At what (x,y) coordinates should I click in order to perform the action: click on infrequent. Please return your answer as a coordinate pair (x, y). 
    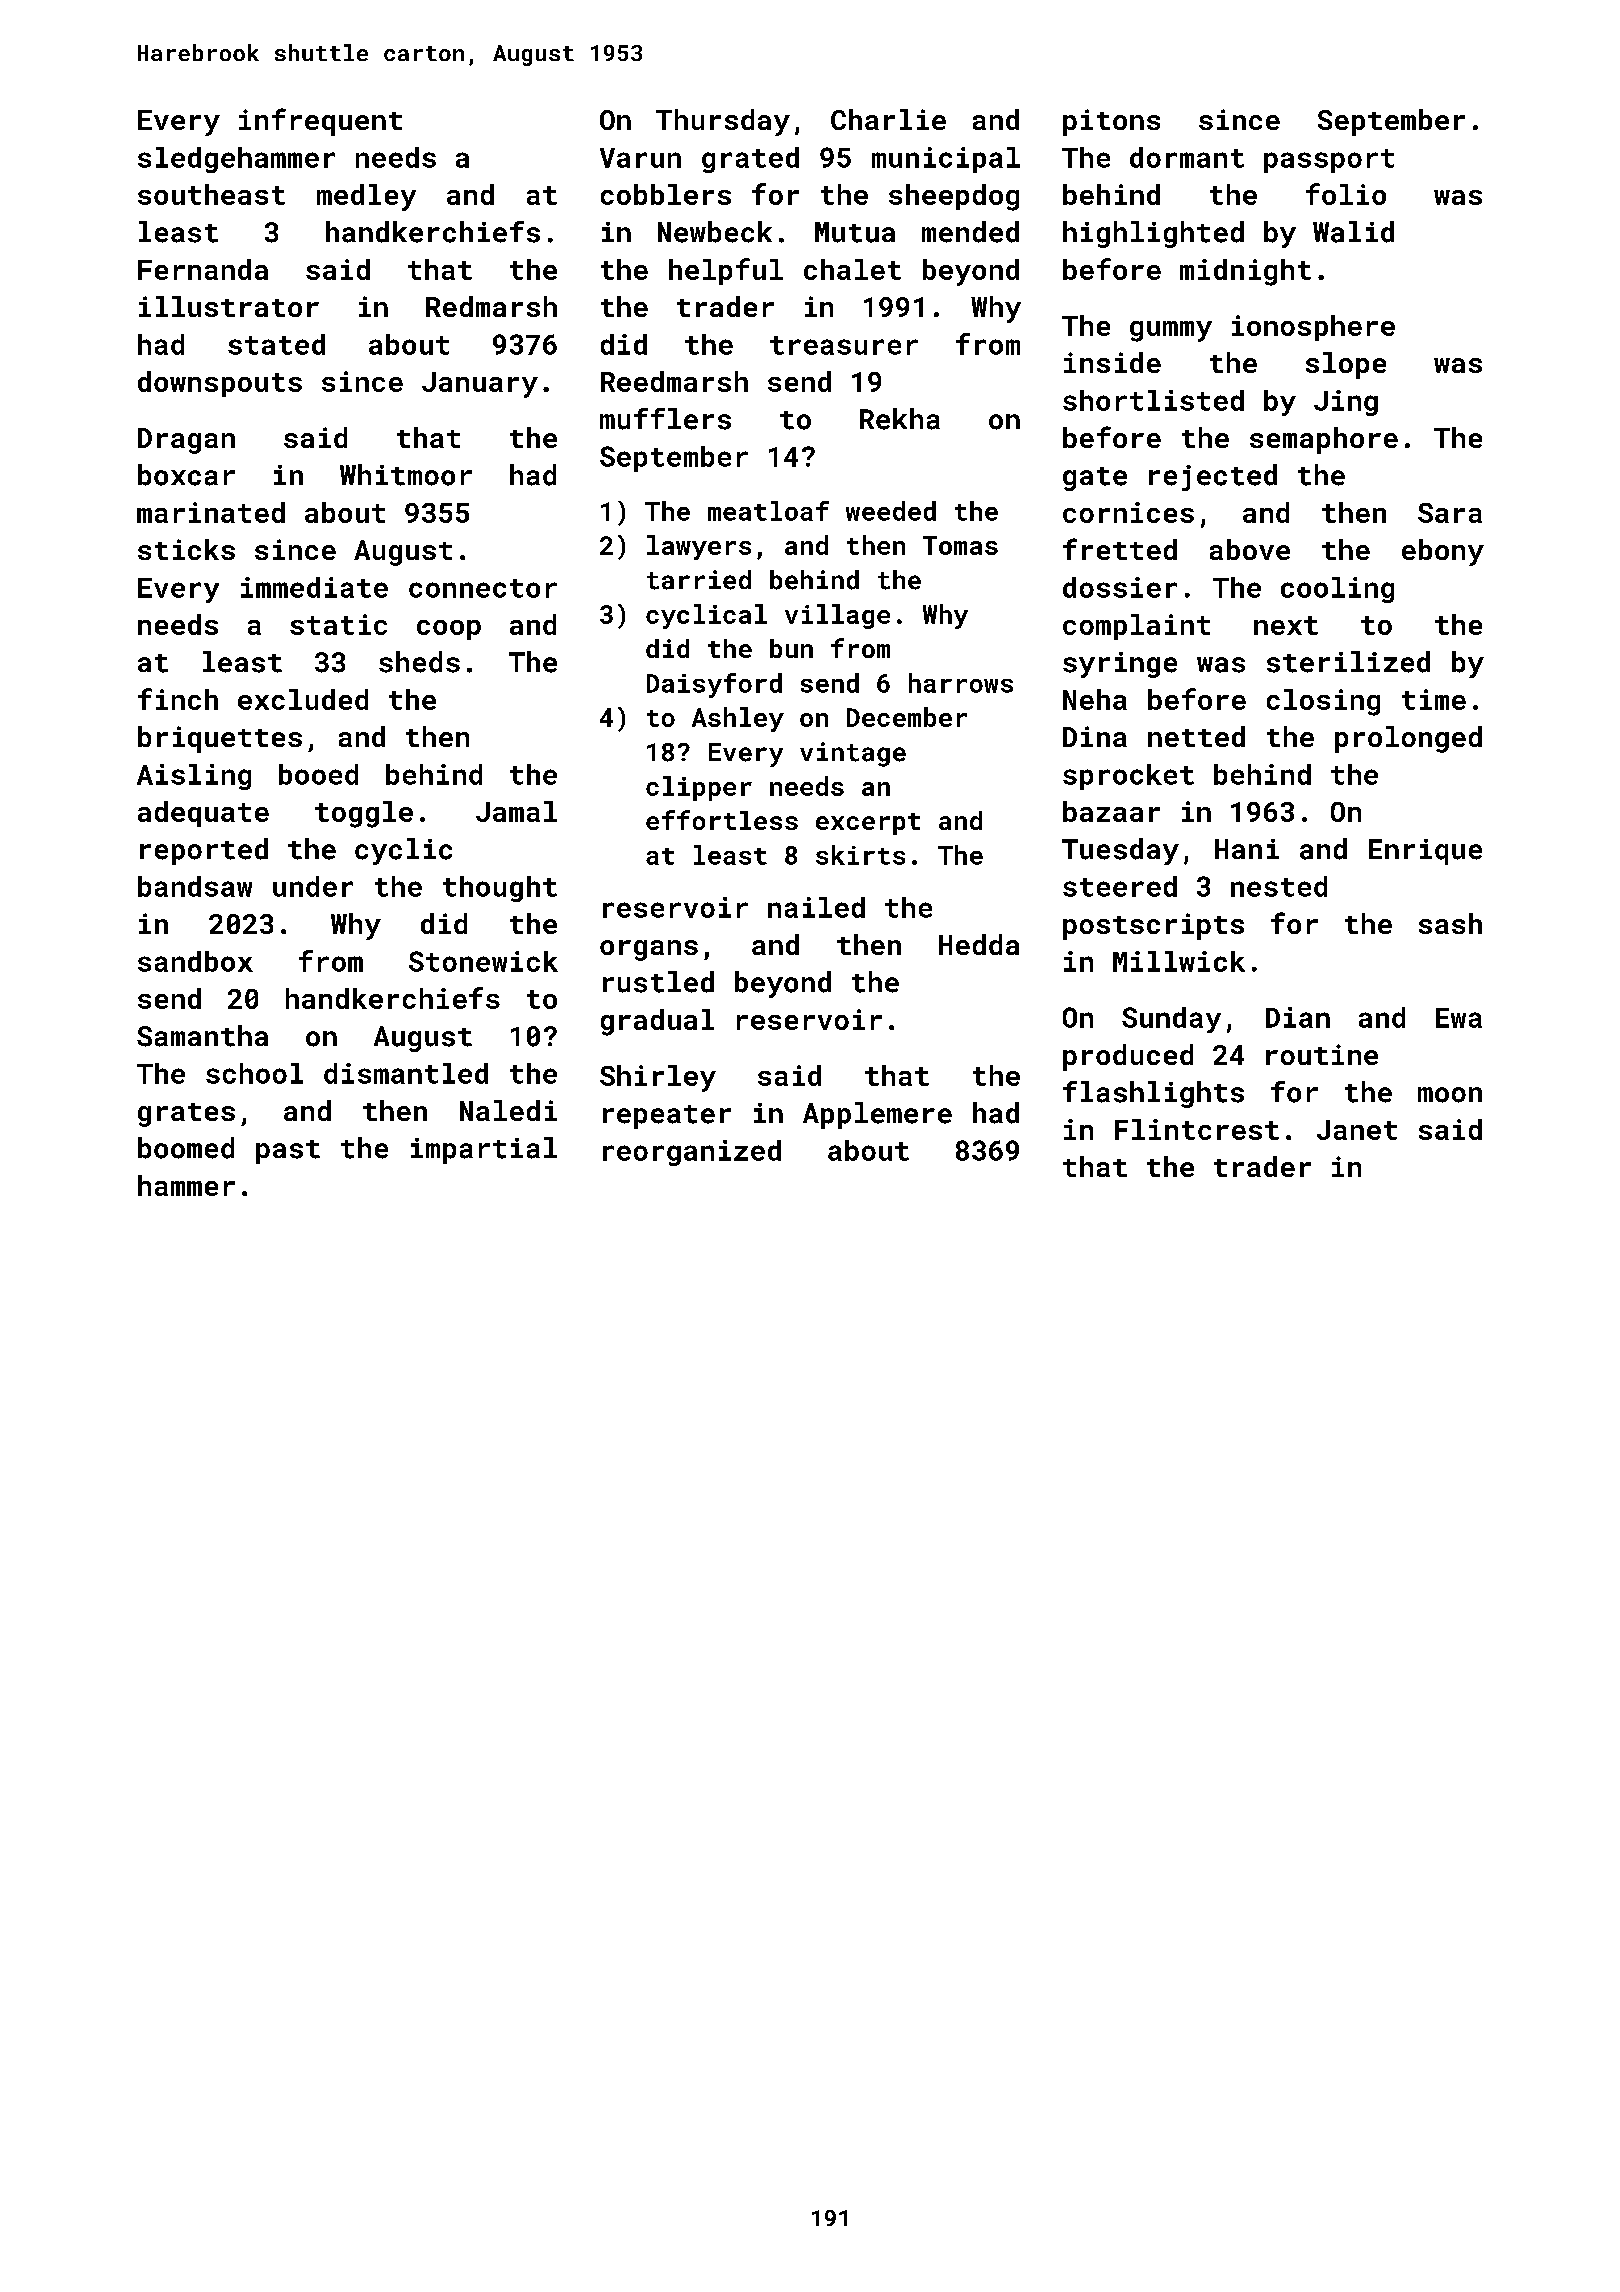
    Looking at the image, I should click on (320, 122).
